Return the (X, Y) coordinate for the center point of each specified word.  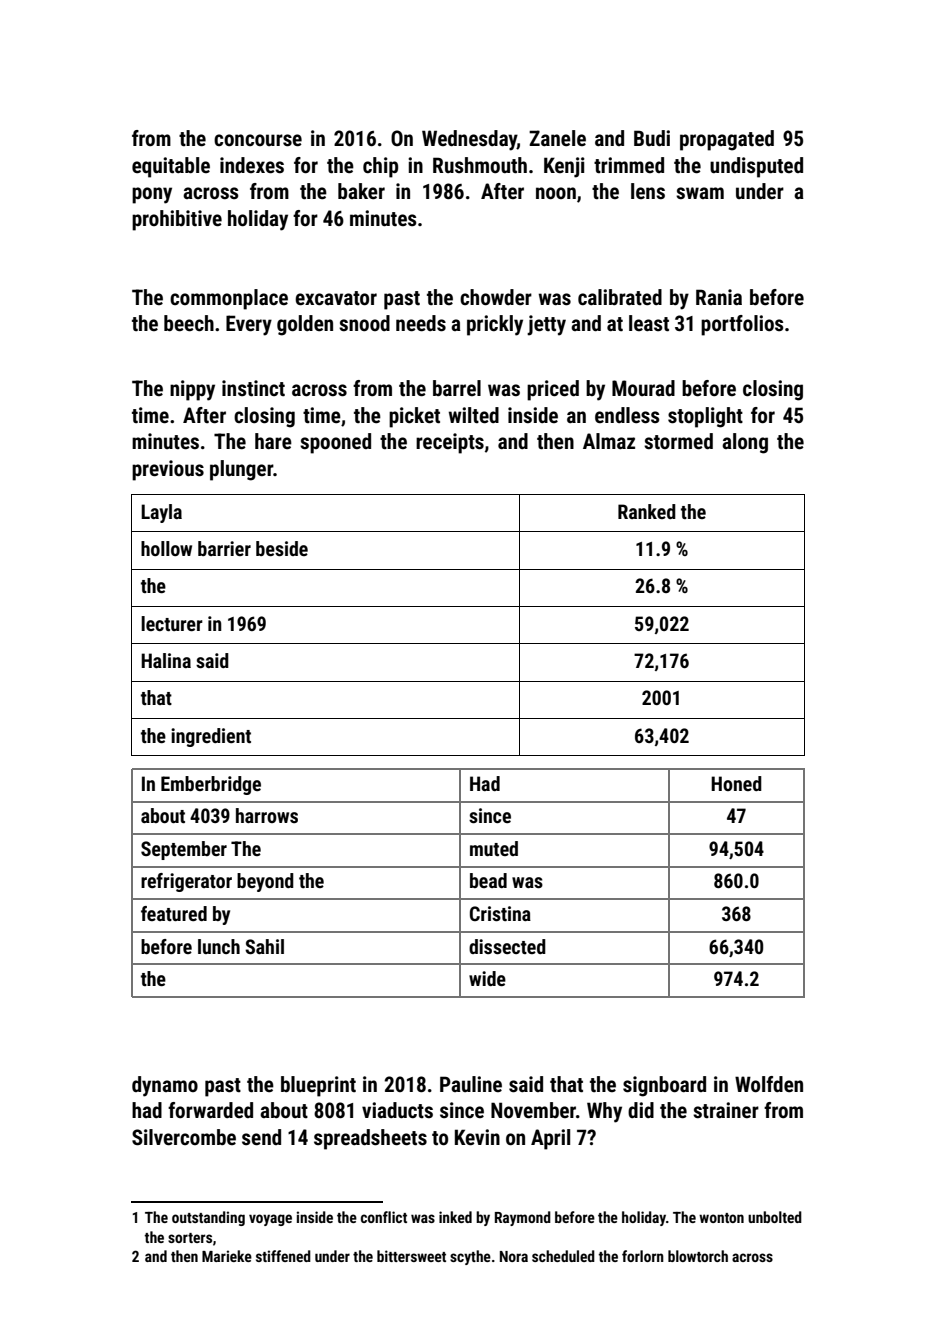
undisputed (756, 167)
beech (189, 323)
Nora (514, 1256)
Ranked (647, 511)
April (550, 1139)
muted (494, 848)
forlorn (643, 1256)
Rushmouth (480, 165)
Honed (736, 783)
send (261, 1137)
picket (414, 417)
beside (282, 548)
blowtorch (698, 1256)
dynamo (165, 1086)
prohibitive (177, 220)
